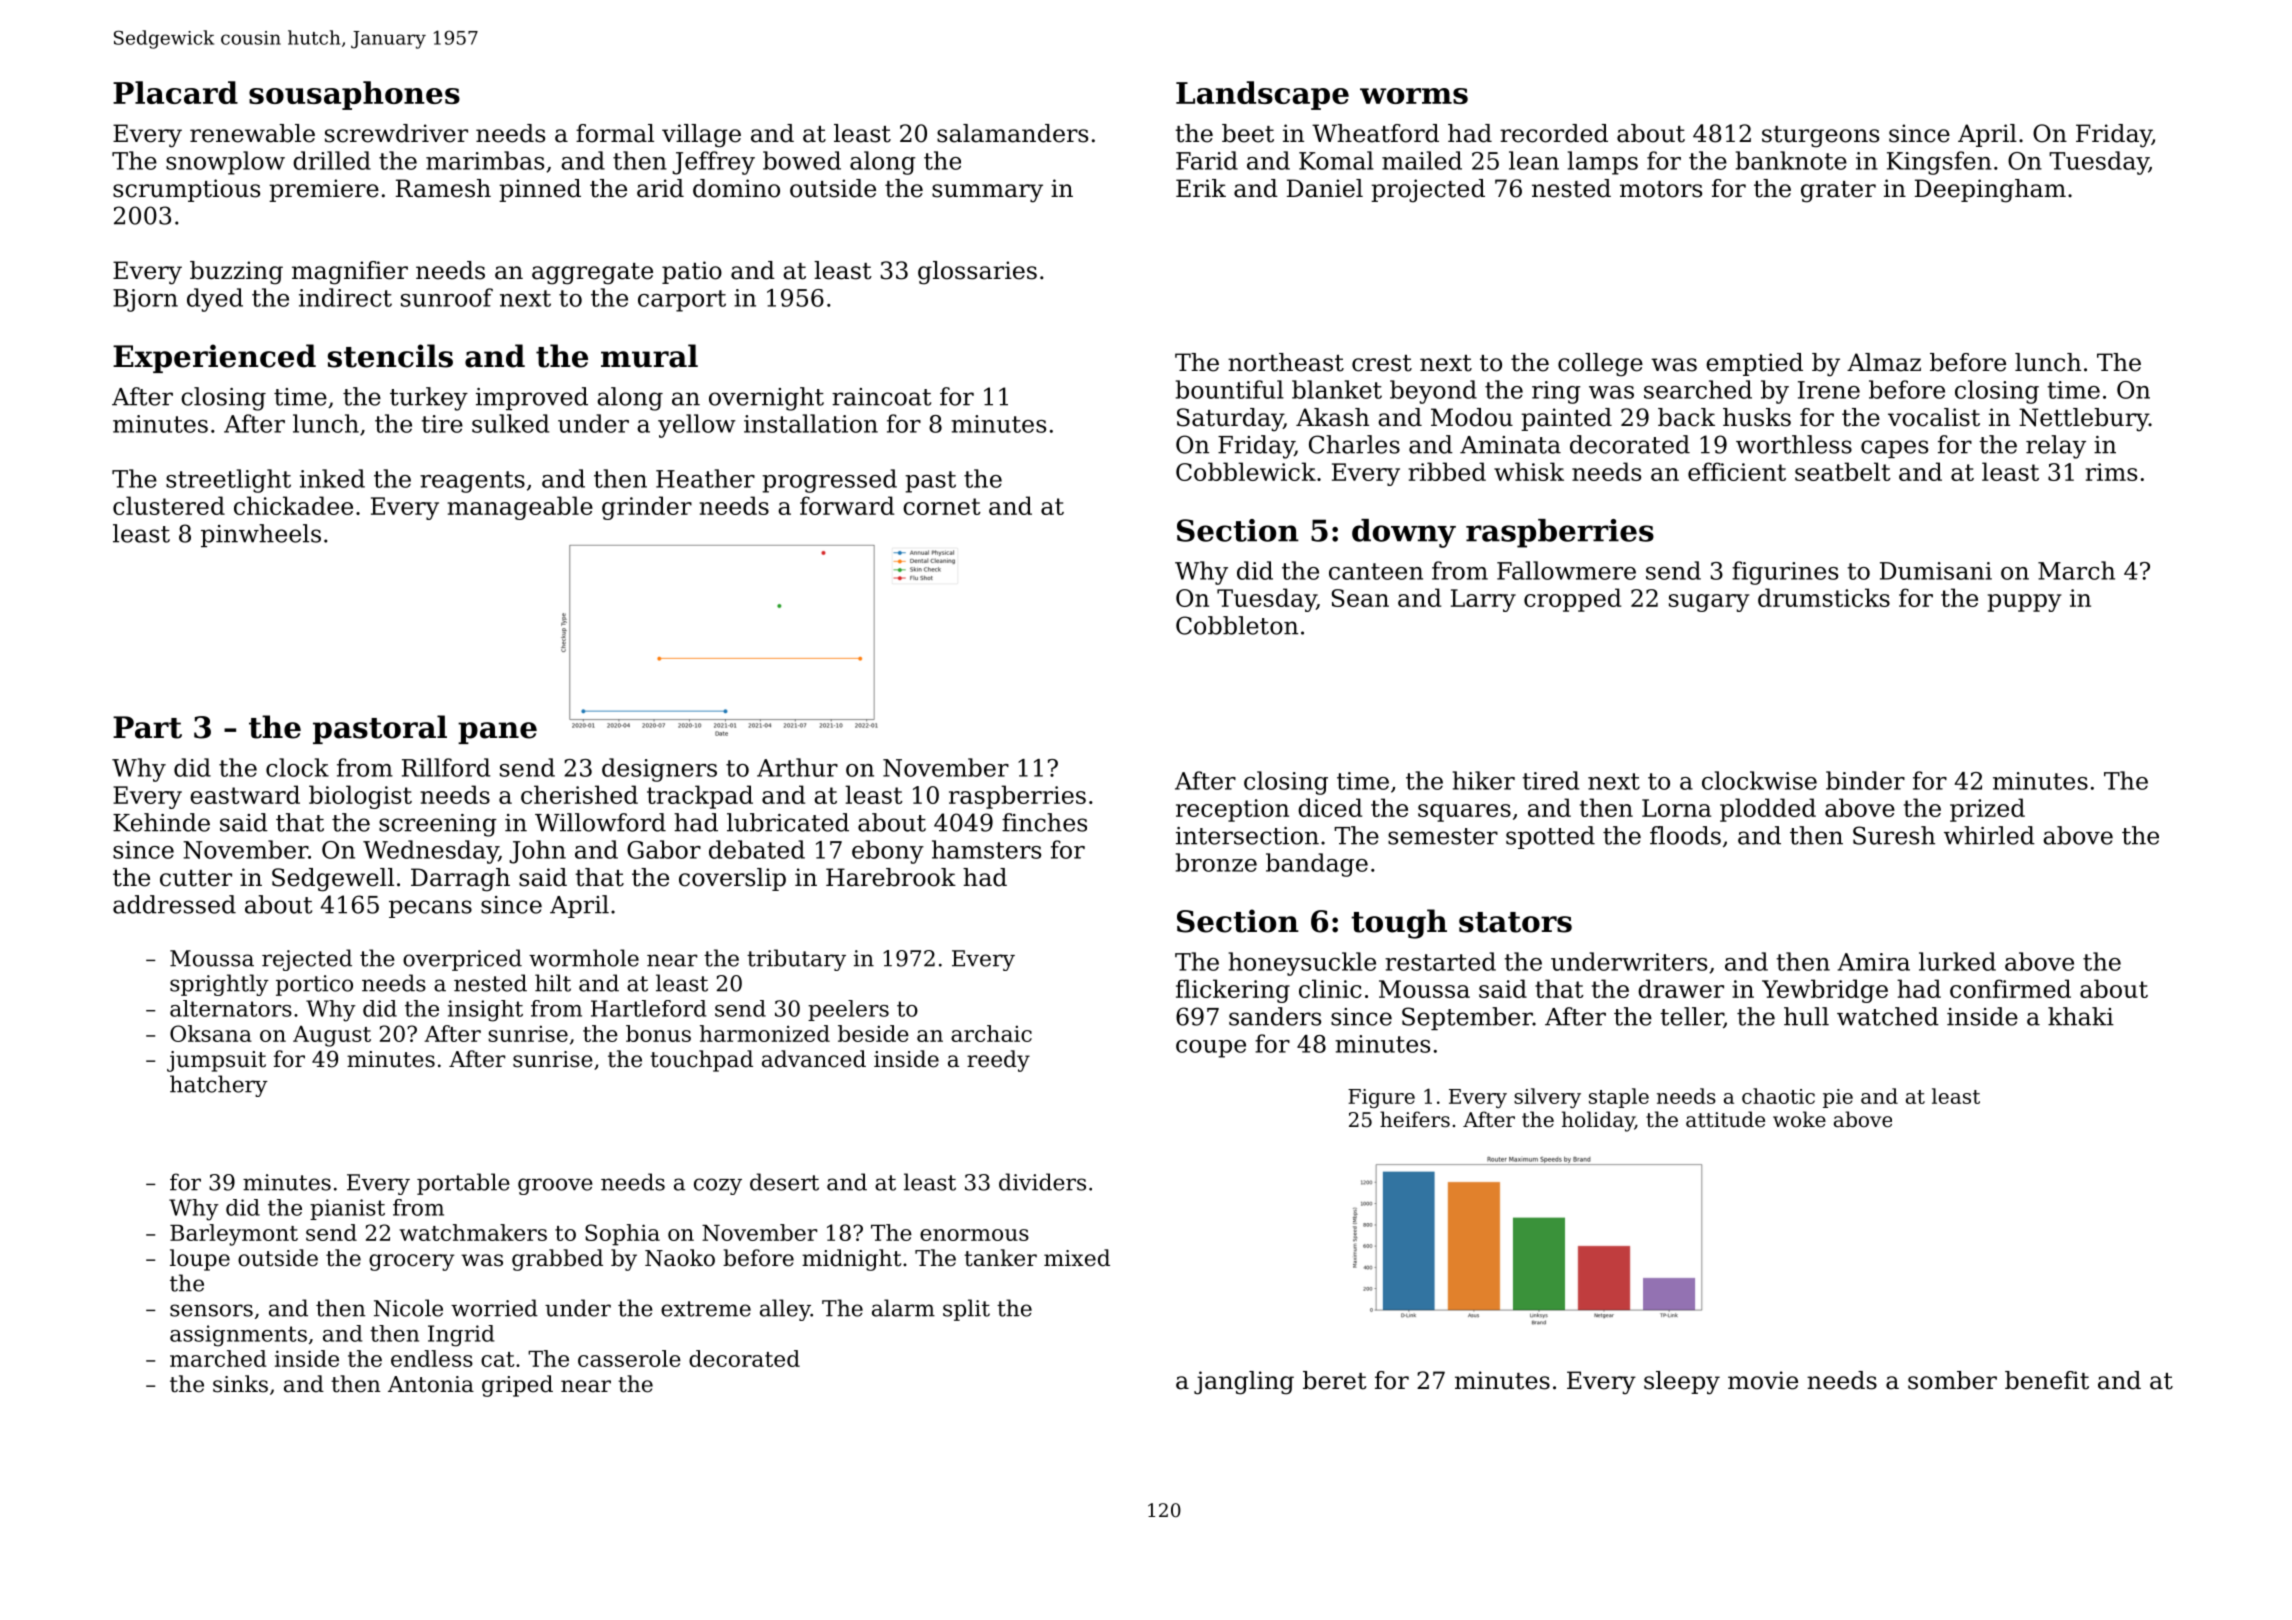 This screenshot has height=1620, width=2292. I want to click on Rillford, so click(446, 767).
